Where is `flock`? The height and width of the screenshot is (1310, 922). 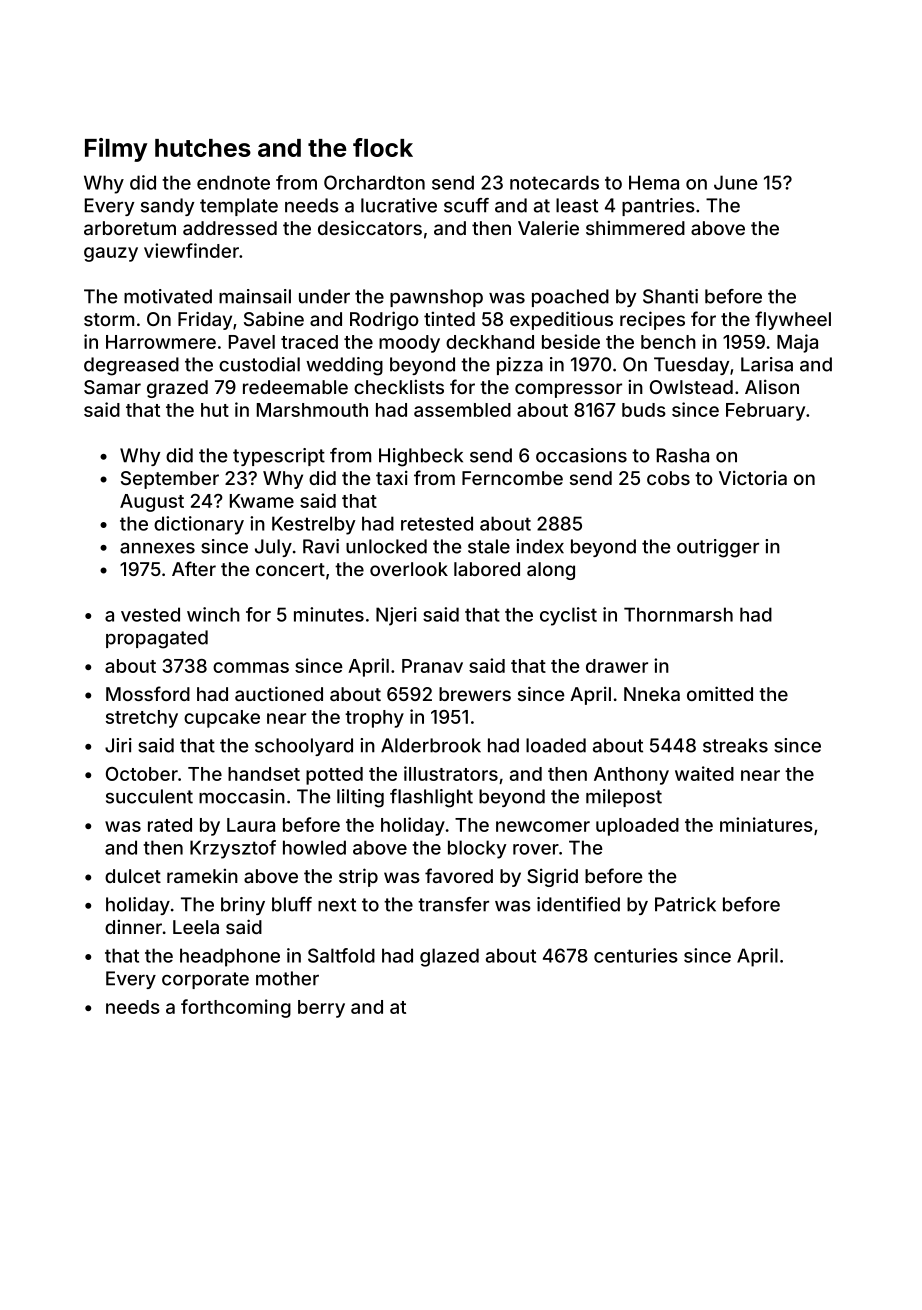
flock is located at coordinates (383, 147).
